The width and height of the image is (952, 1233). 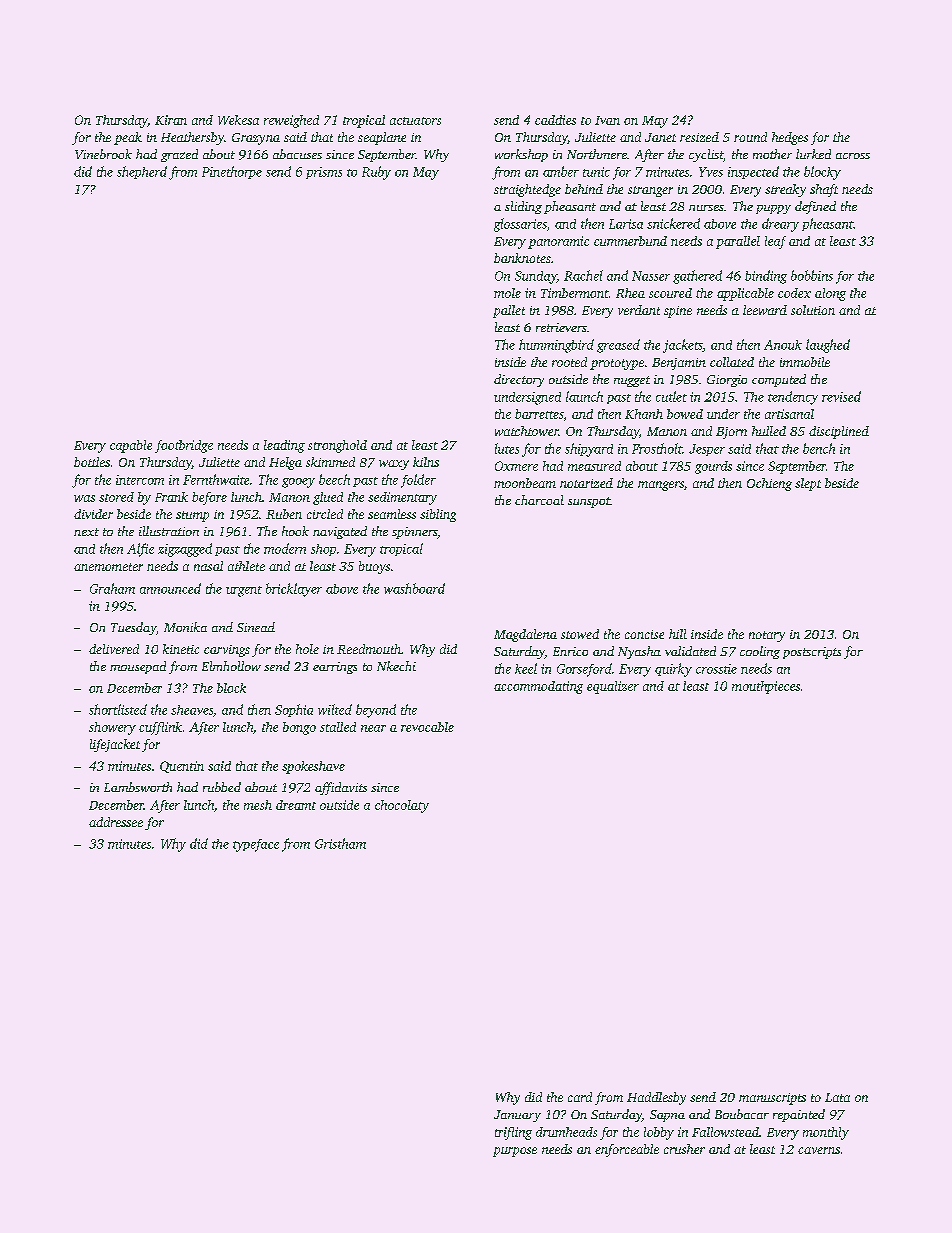 I want to click on Gristham, so click(x=340, y=843).
